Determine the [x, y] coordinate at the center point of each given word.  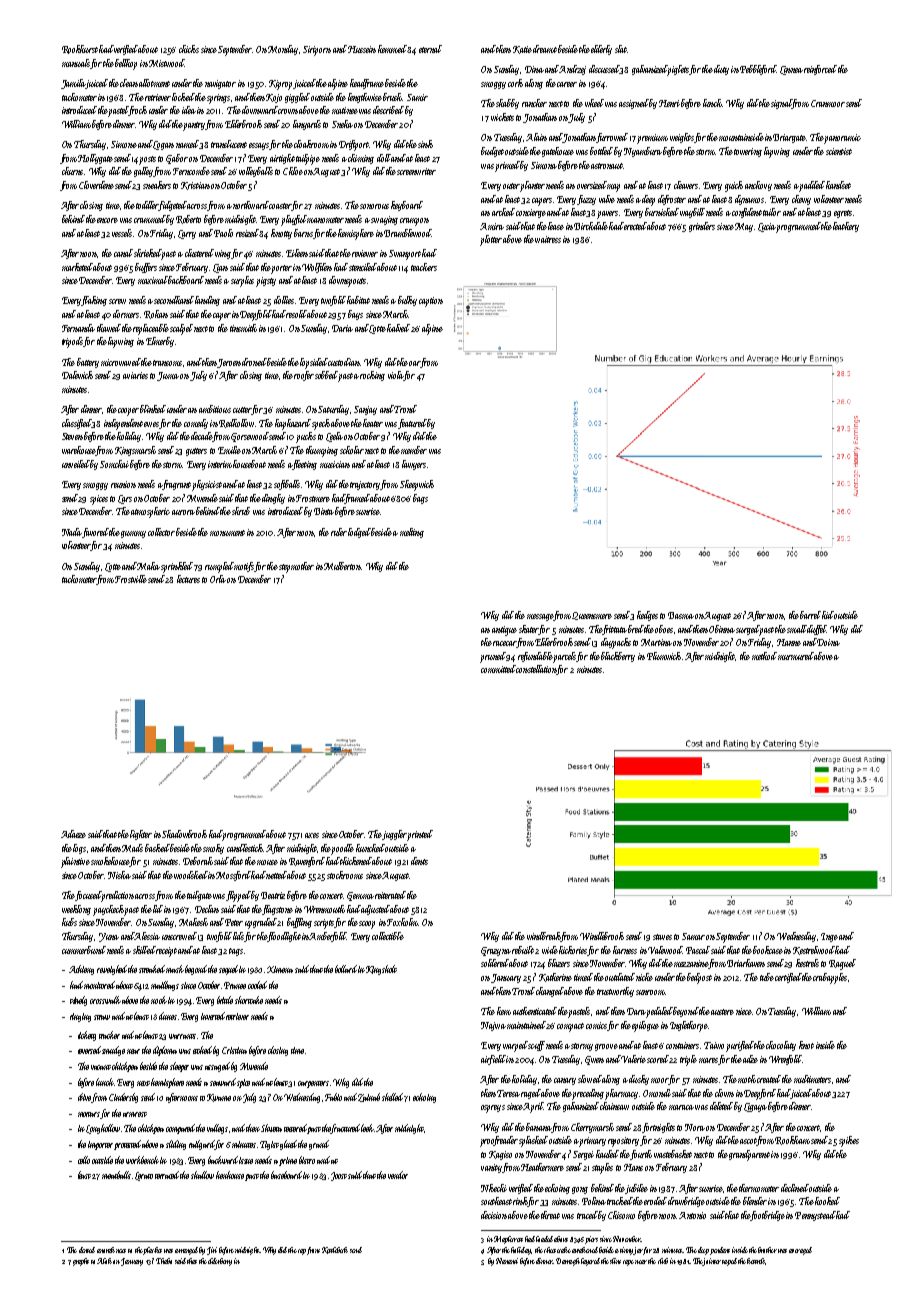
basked [157, 848]
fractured [347, 1128]
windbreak [544, 937]
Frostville [131, 579]
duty [721, 70]
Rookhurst [80, 49]
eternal [430, 49]
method [764, 656]
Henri [669, 103]
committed [498, 669]
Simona [544, 165]
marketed [77, 267]
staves [662, 937]
